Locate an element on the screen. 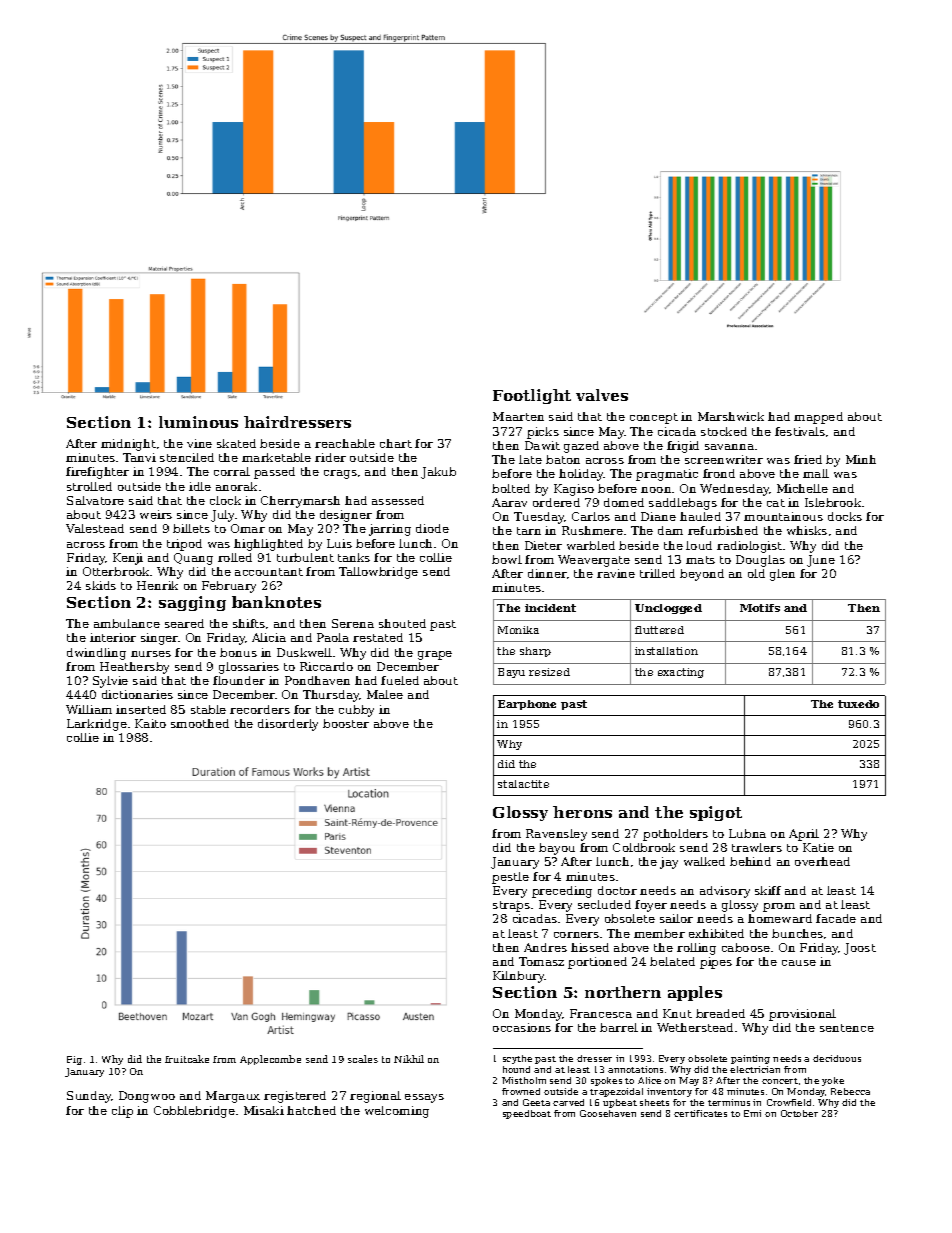 This screenshot has width=952, height=1233. incident is located at coordinates (550, 608).
